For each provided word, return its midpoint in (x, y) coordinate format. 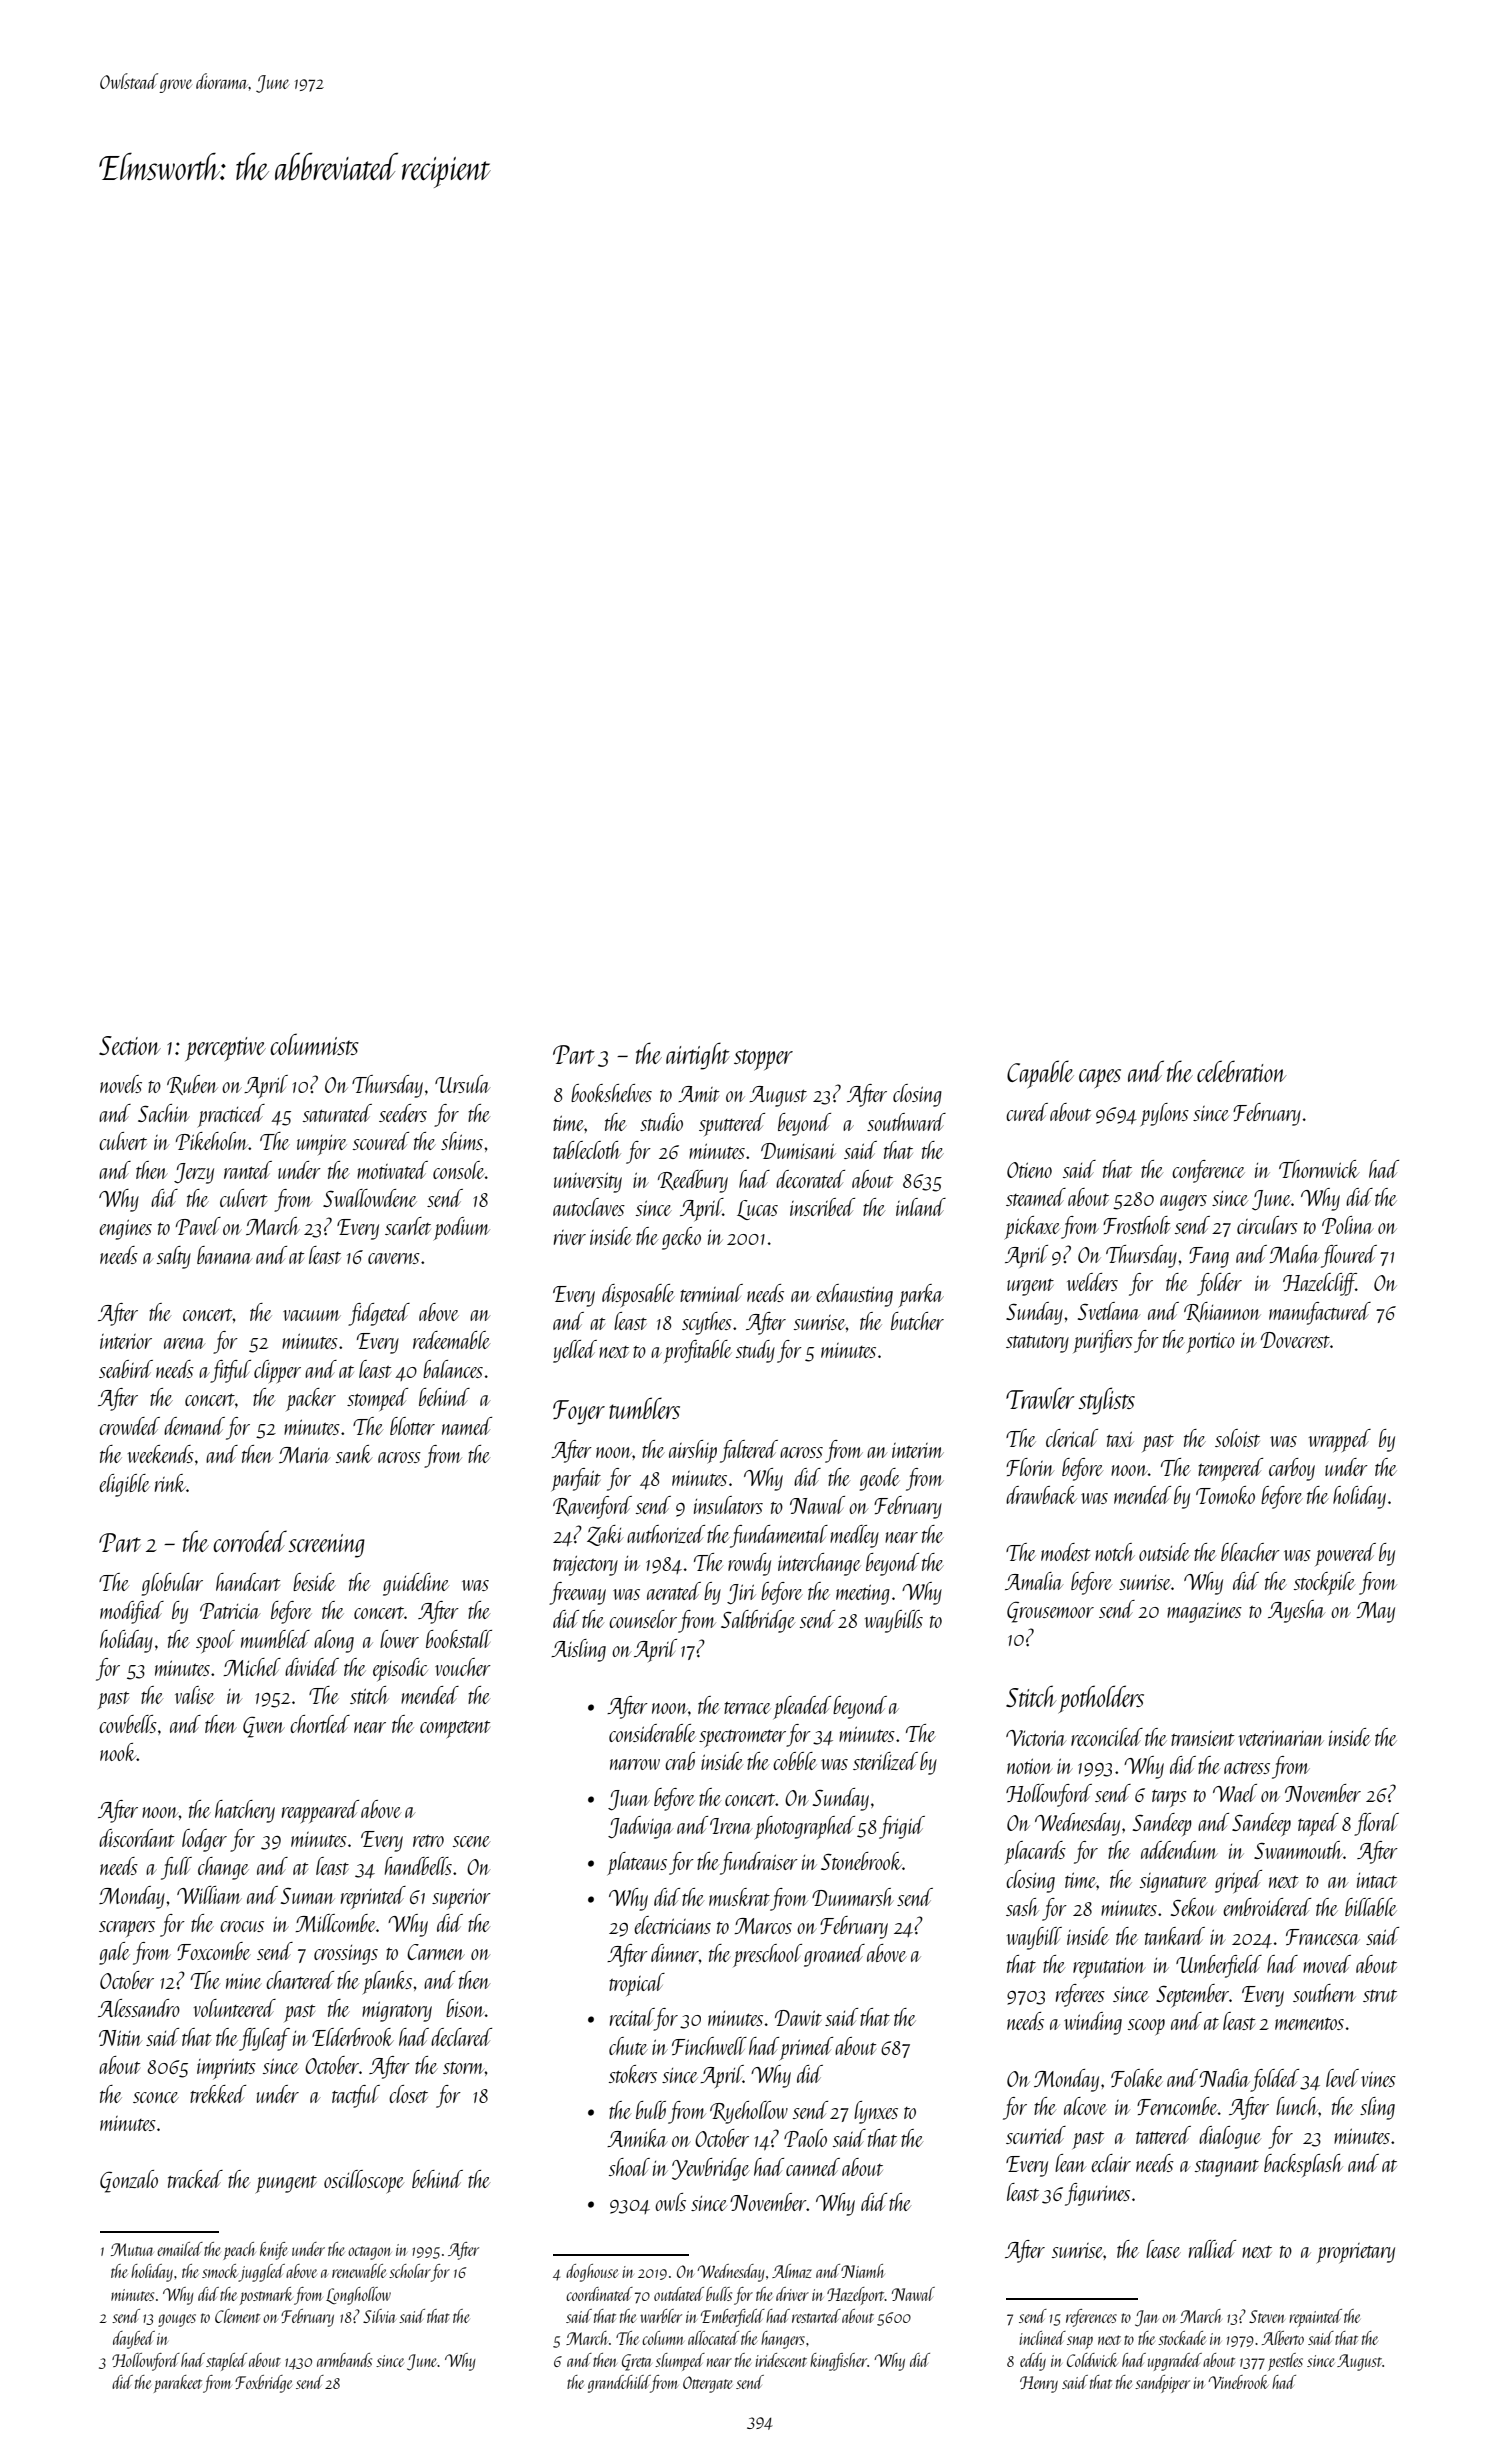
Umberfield (1219, 1966)
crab (680, 1761)
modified (132, 1612)
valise (195, 1695)
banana (224, 1255)
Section (130, 1045)
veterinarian (1281, 1738)
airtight (698, 1056)
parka (921, 1295)
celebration (1241, 1071)
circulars (1267, 1225)
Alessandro (139, 2008)
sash (1022, 1907)
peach (239, 2251)
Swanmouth (1298, 1850)
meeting (863, 1594)
